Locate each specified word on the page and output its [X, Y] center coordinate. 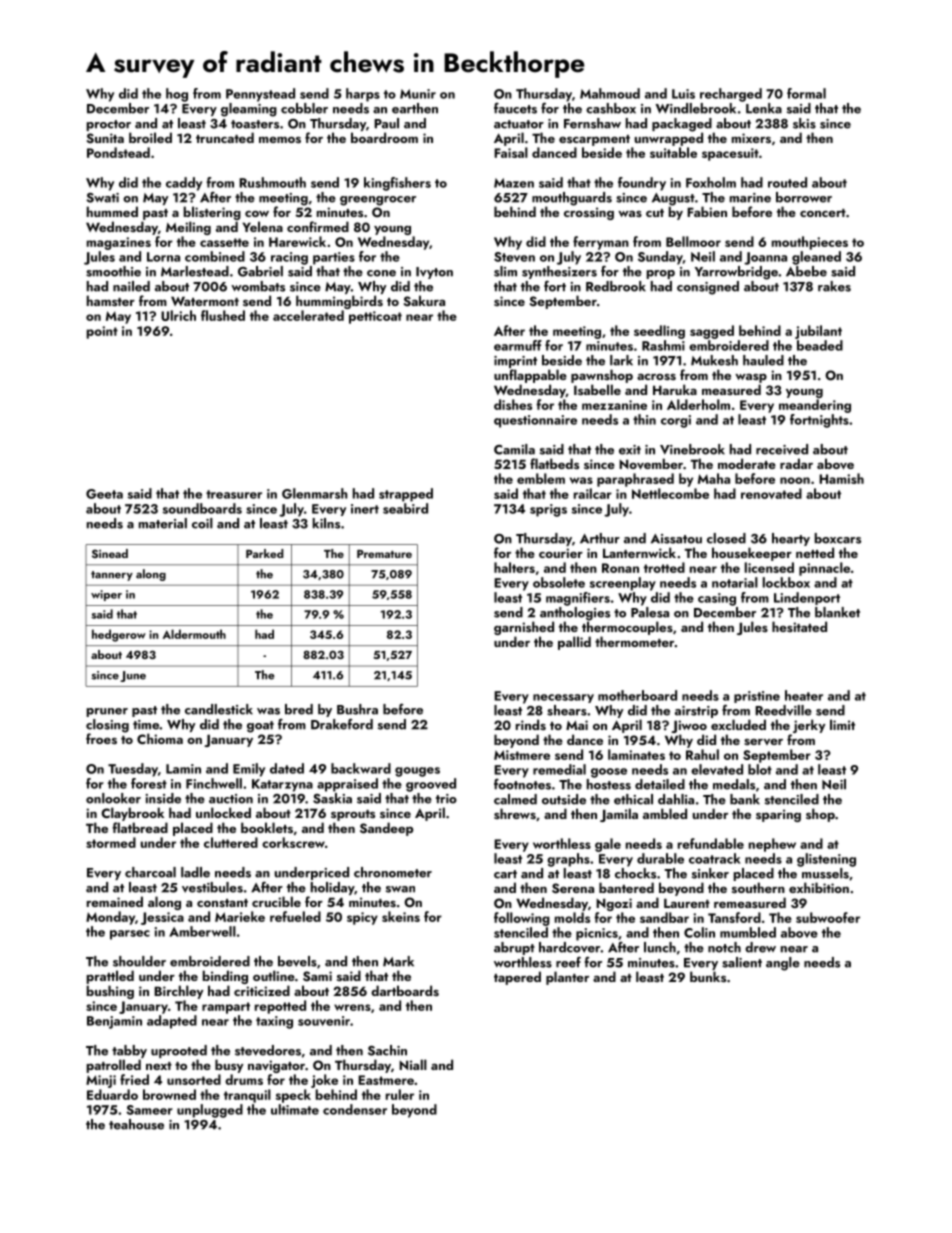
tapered [517, 978]
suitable [673, 152]
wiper [106, 595]
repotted [280, 1007]
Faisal [511, 152]
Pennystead [260, 95]
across [656, 377]
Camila [514, 449]
